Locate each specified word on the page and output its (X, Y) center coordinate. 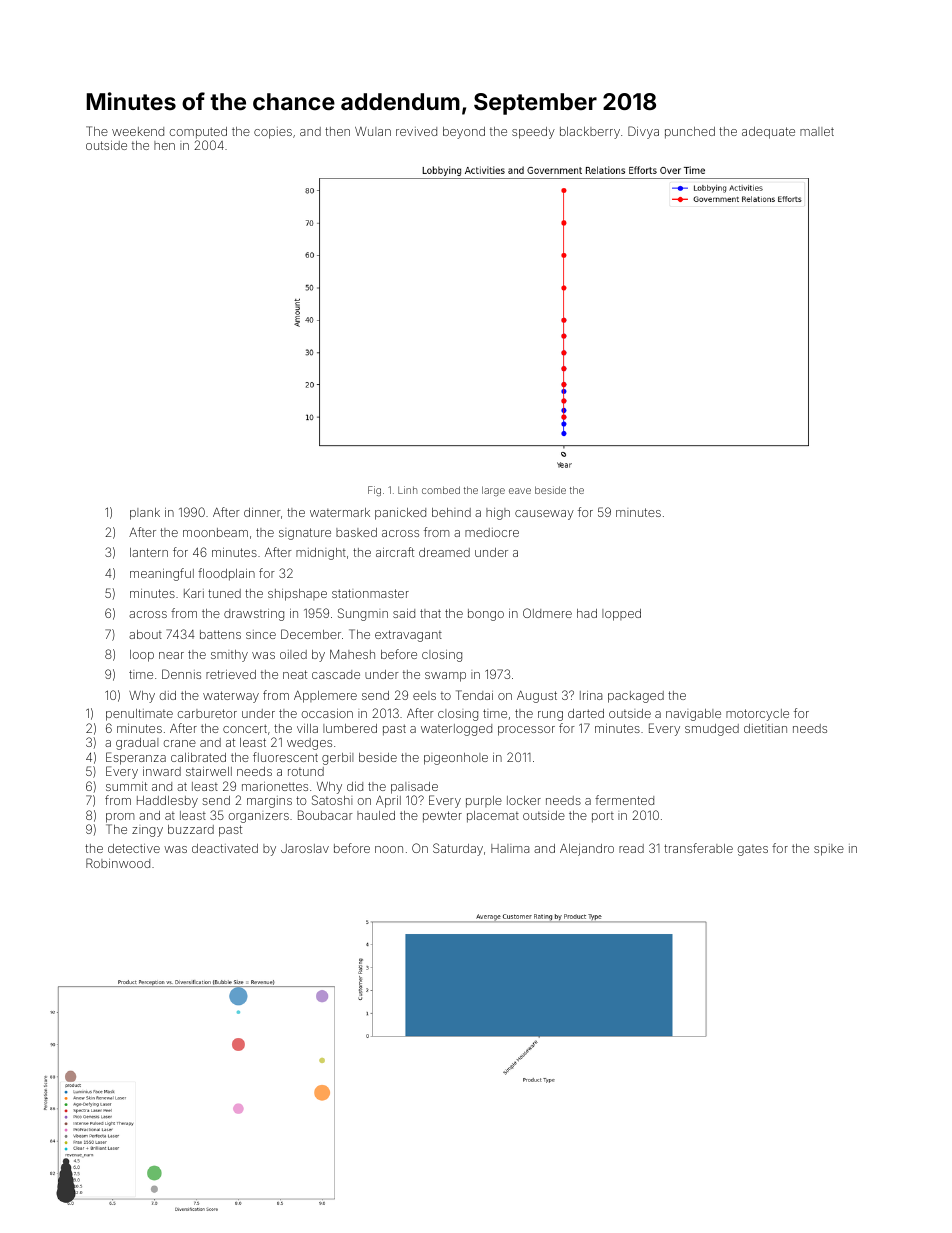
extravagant (408, 636)
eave (520, 491)
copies (273, 133)
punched (690, 133)
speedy (533, 133)
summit (126, 786)
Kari (194, 593)
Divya (643, 132)
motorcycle (757, 715)
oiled (293, 654)
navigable (693, 715)
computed (198, 133)
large (493, 491)
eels (424, 695)
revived (416, 131)
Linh (407, 490)
